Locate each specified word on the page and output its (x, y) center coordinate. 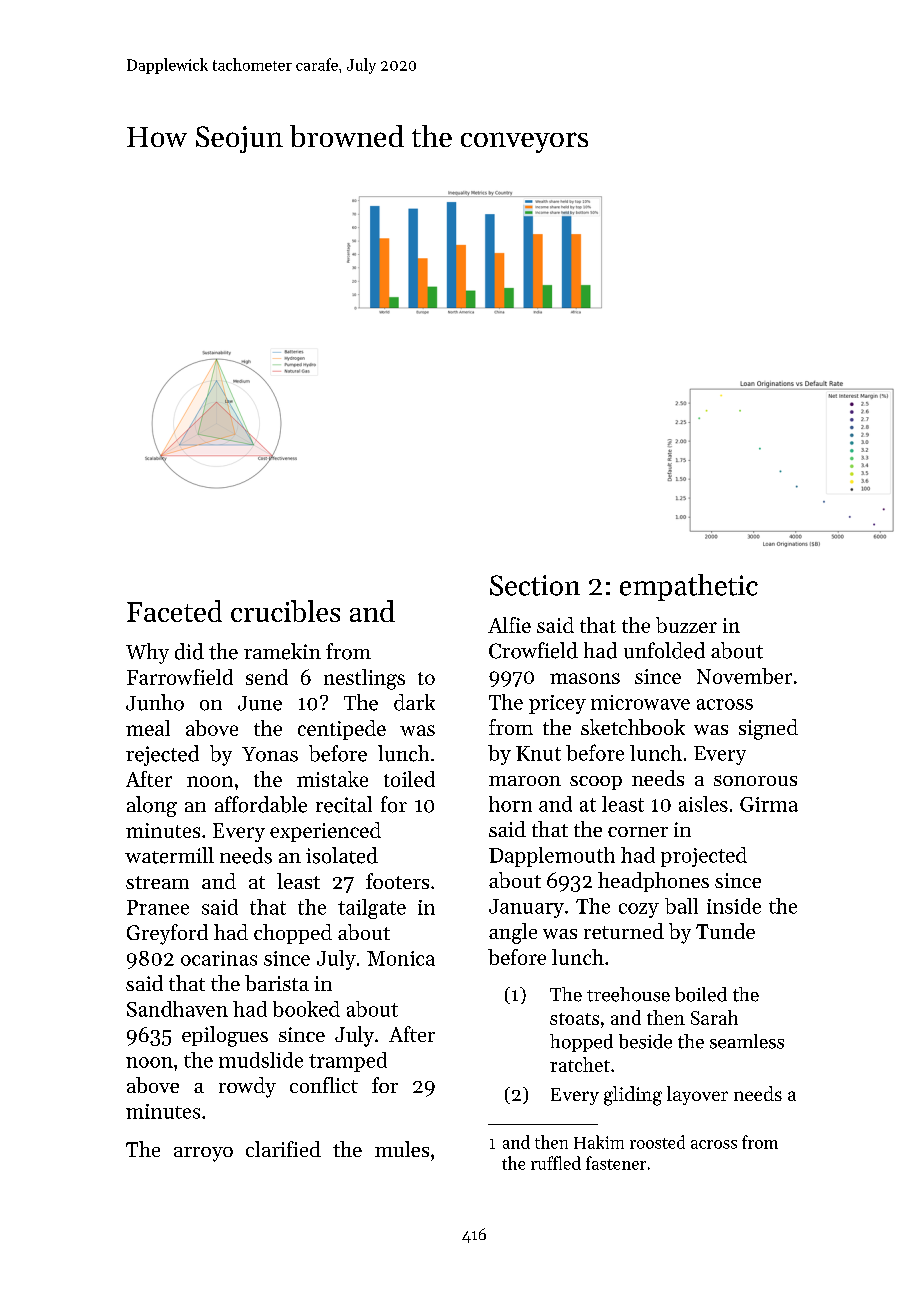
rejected (162, 755)
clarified (283, 1149)
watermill (169, 855)
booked (306, 1009)
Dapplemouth (552, 857)
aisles (703, 804)
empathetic (689, 587)
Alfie (509, 625)
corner (638, 832)
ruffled (556, 1163)
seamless (747, 1041)
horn (510, 804)
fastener (616, 1163)
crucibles (285, 611)
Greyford (167, 934)
